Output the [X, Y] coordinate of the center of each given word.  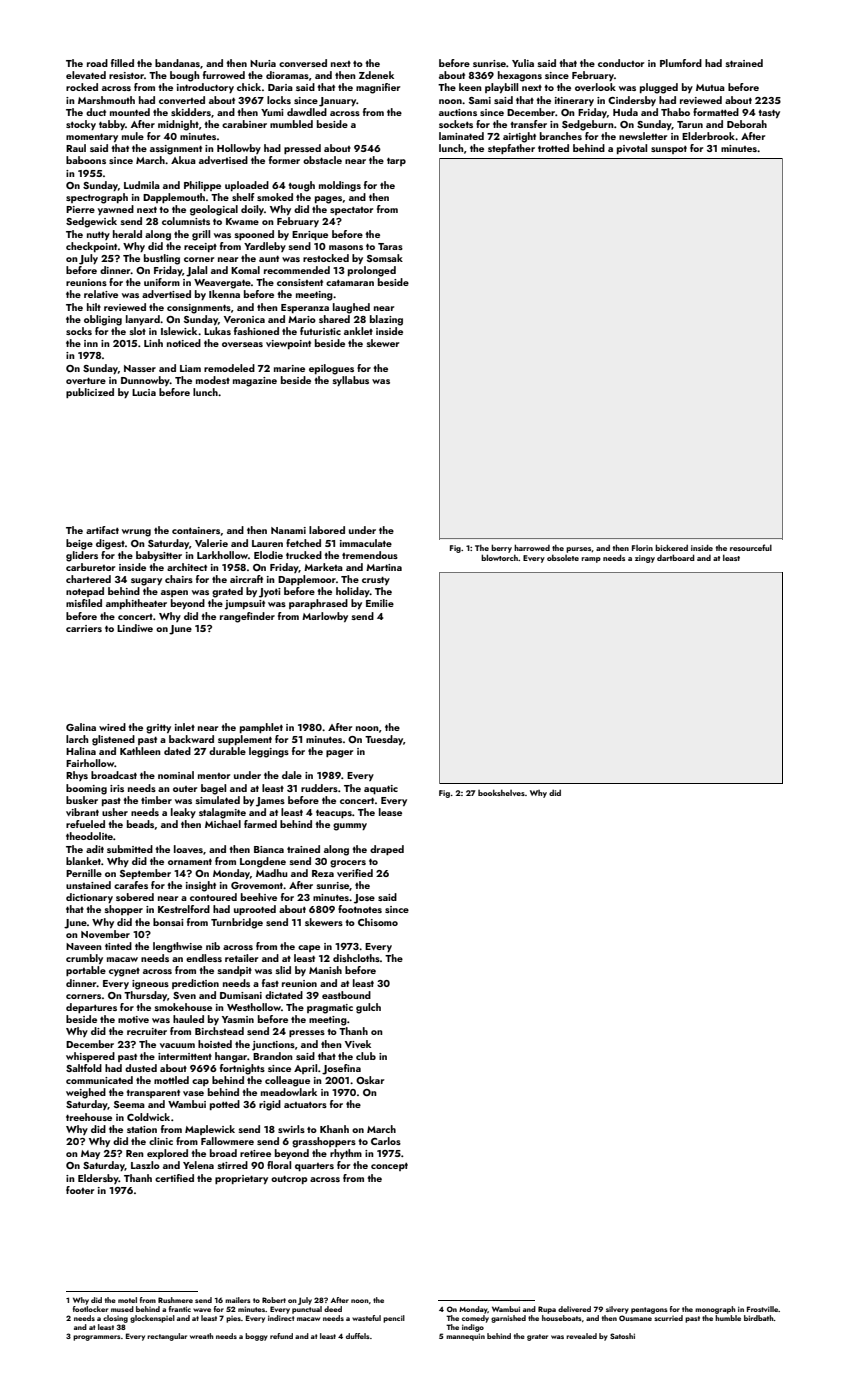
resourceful [751, 547]
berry [501, 548]
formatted [716, 112]
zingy [645, 559]
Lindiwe [135, 628]
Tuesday [384, 740]
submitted [130, 849]
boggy [256, 1337]
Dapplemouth [174, 198]
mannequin [465, 1337]
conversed [303, 63]
